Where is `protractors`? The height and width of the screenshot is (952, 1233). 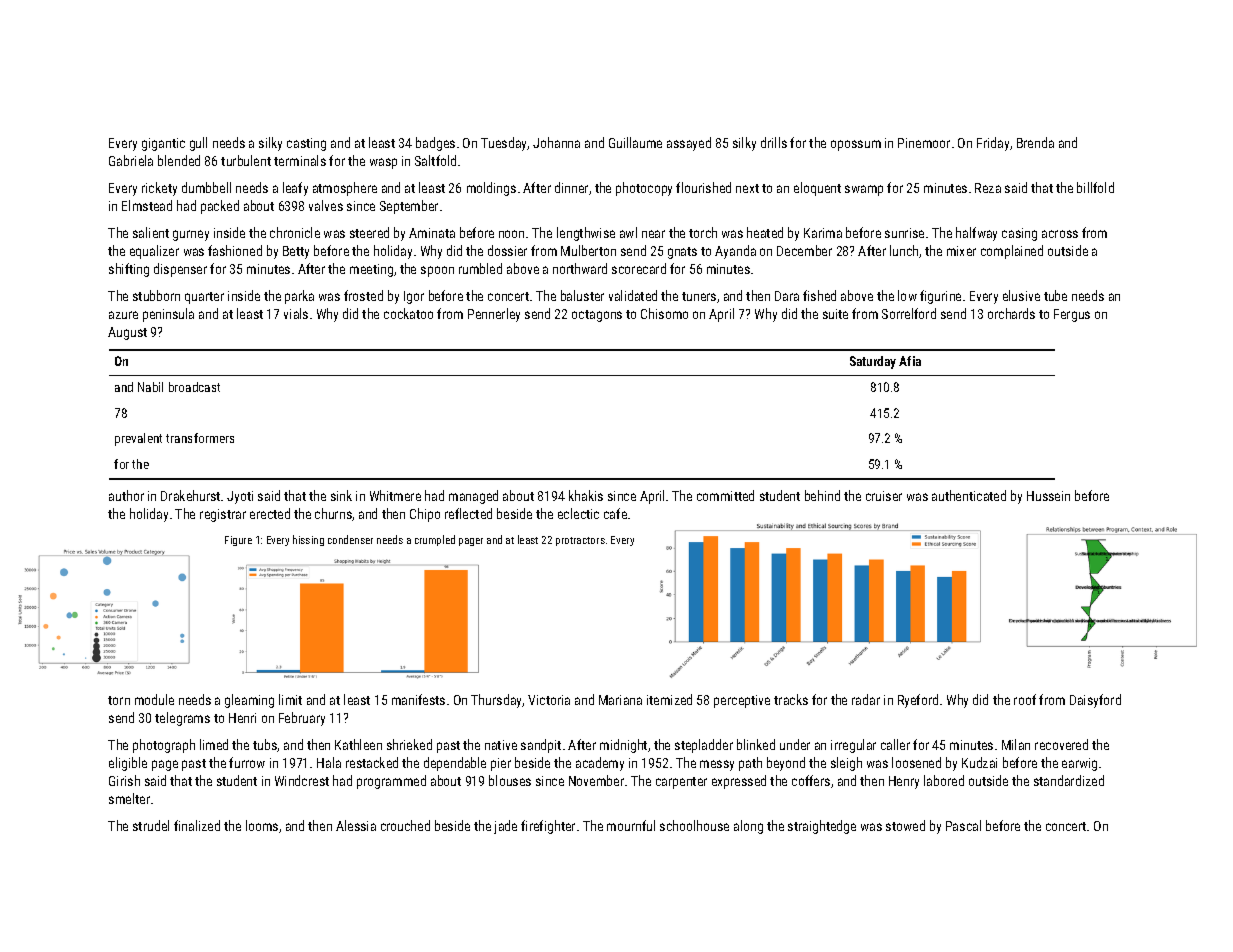 protractors is located at coordinates (580, 541).
